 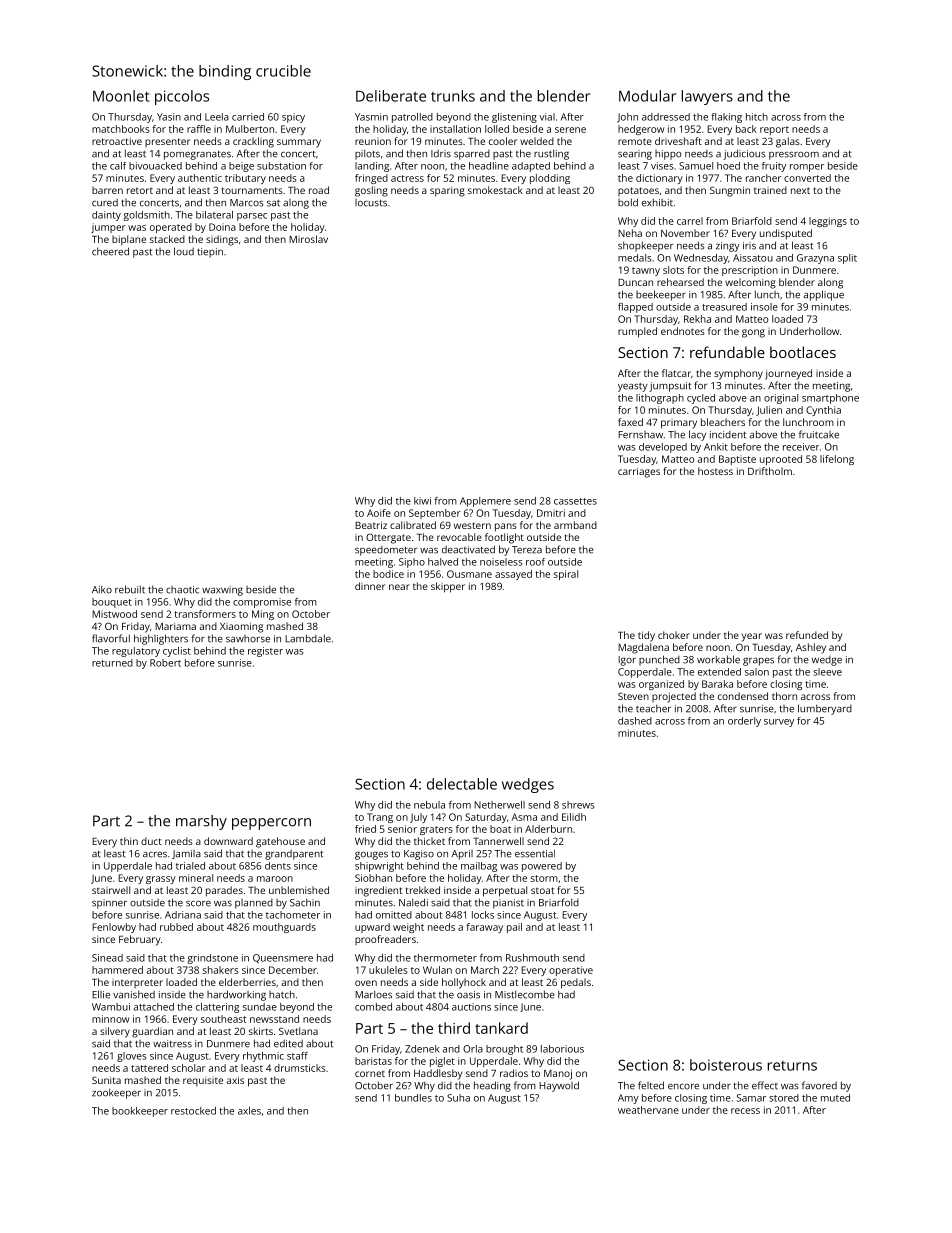 I want to click on Sunita, so click(x=106, y=1080).
